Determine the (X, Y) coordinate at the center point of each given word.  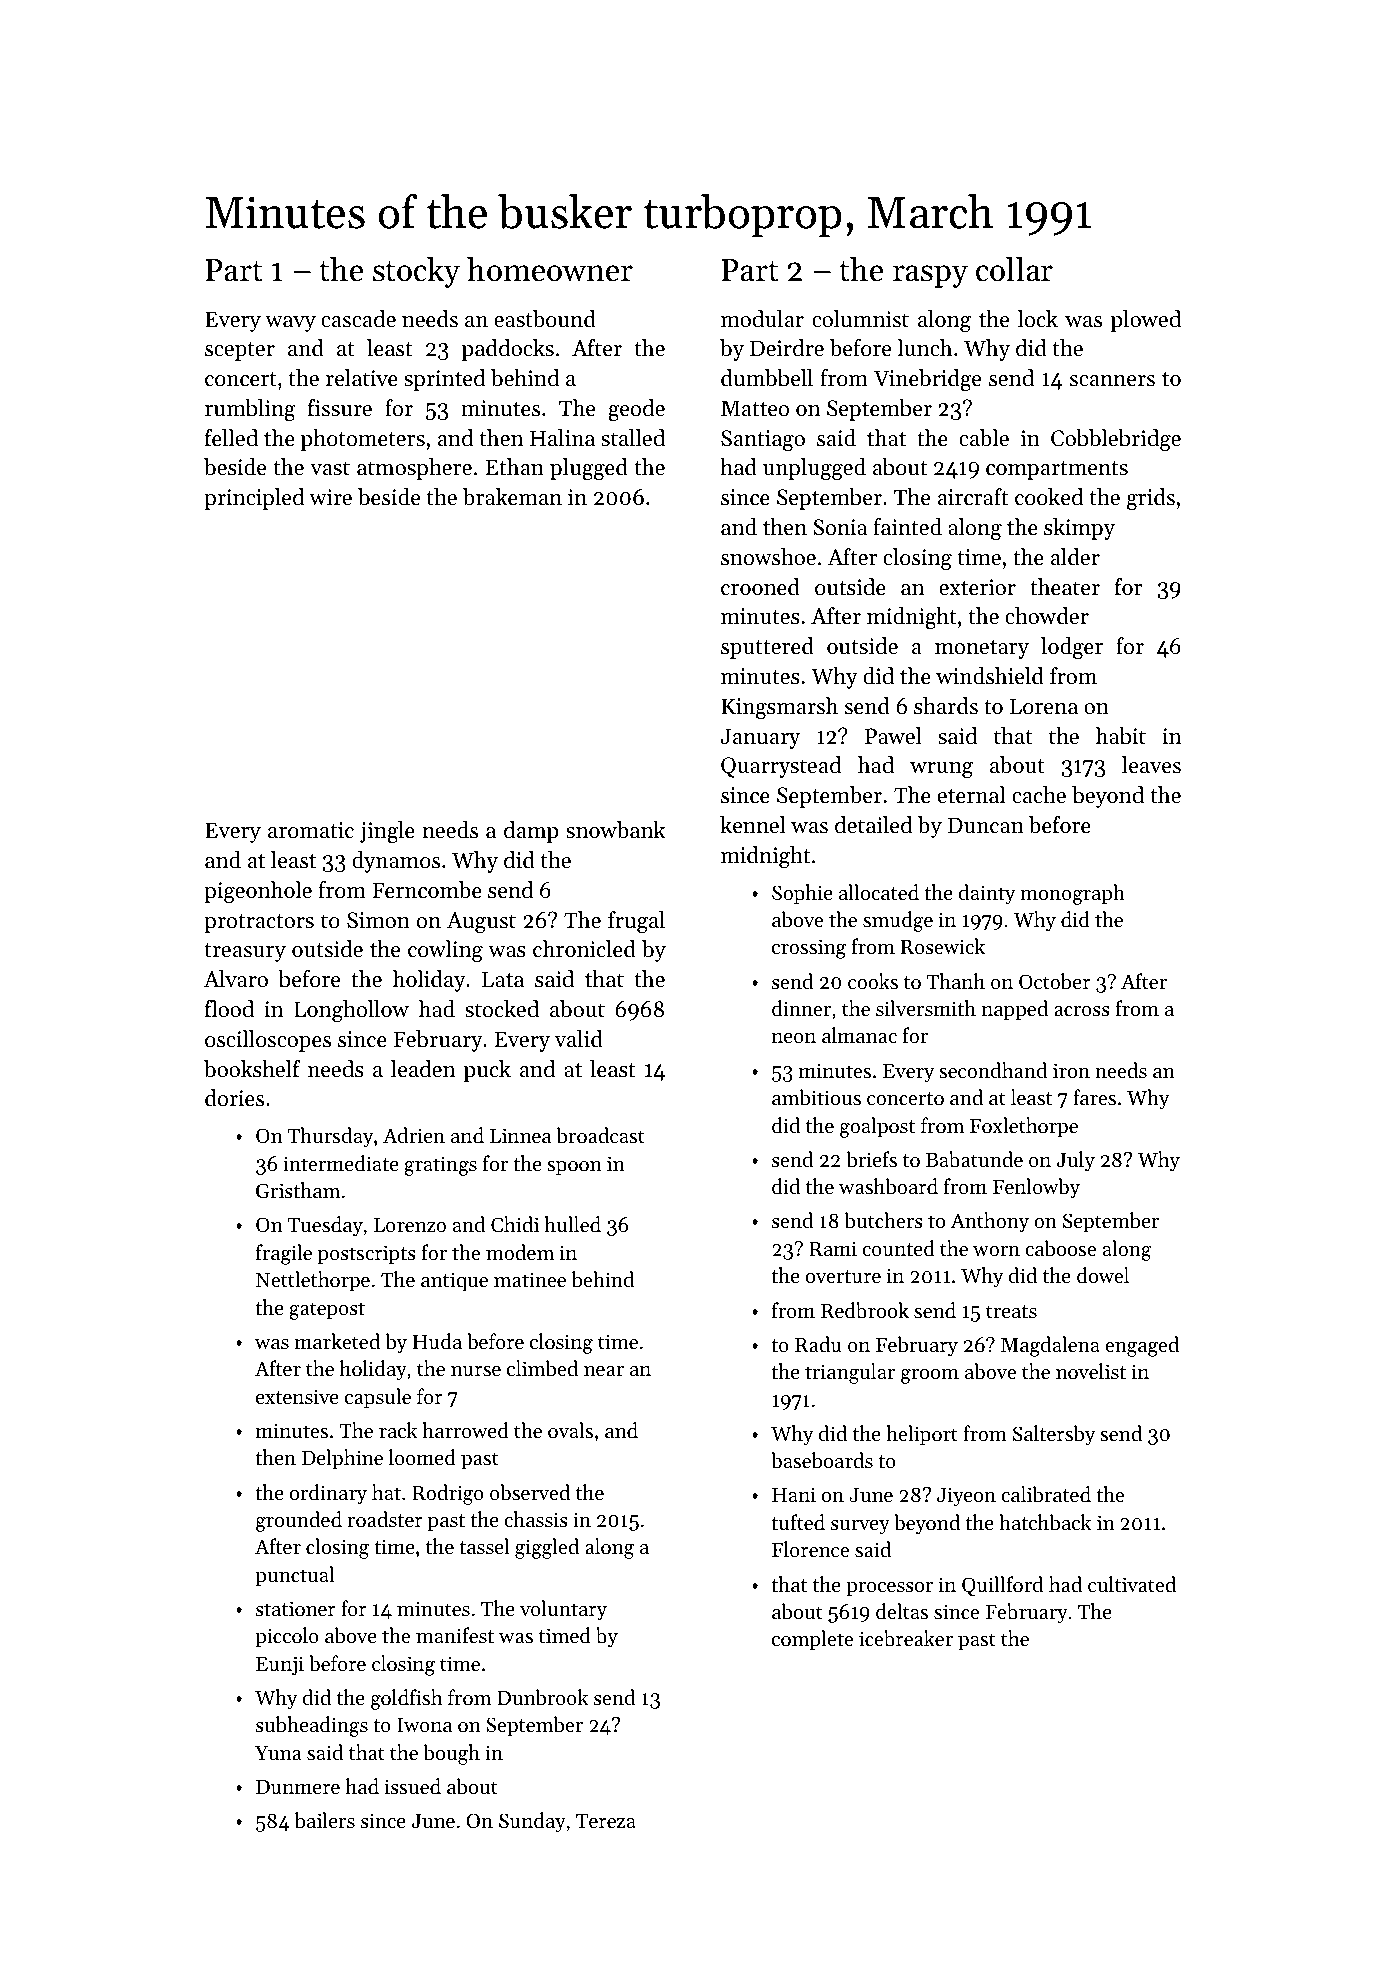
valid (579, 1039)
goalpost (877, 1127)
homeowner (550, 269)
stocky (416, 272)
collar (1014, 269)
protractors (259, 923)
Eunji (280, 1666)
